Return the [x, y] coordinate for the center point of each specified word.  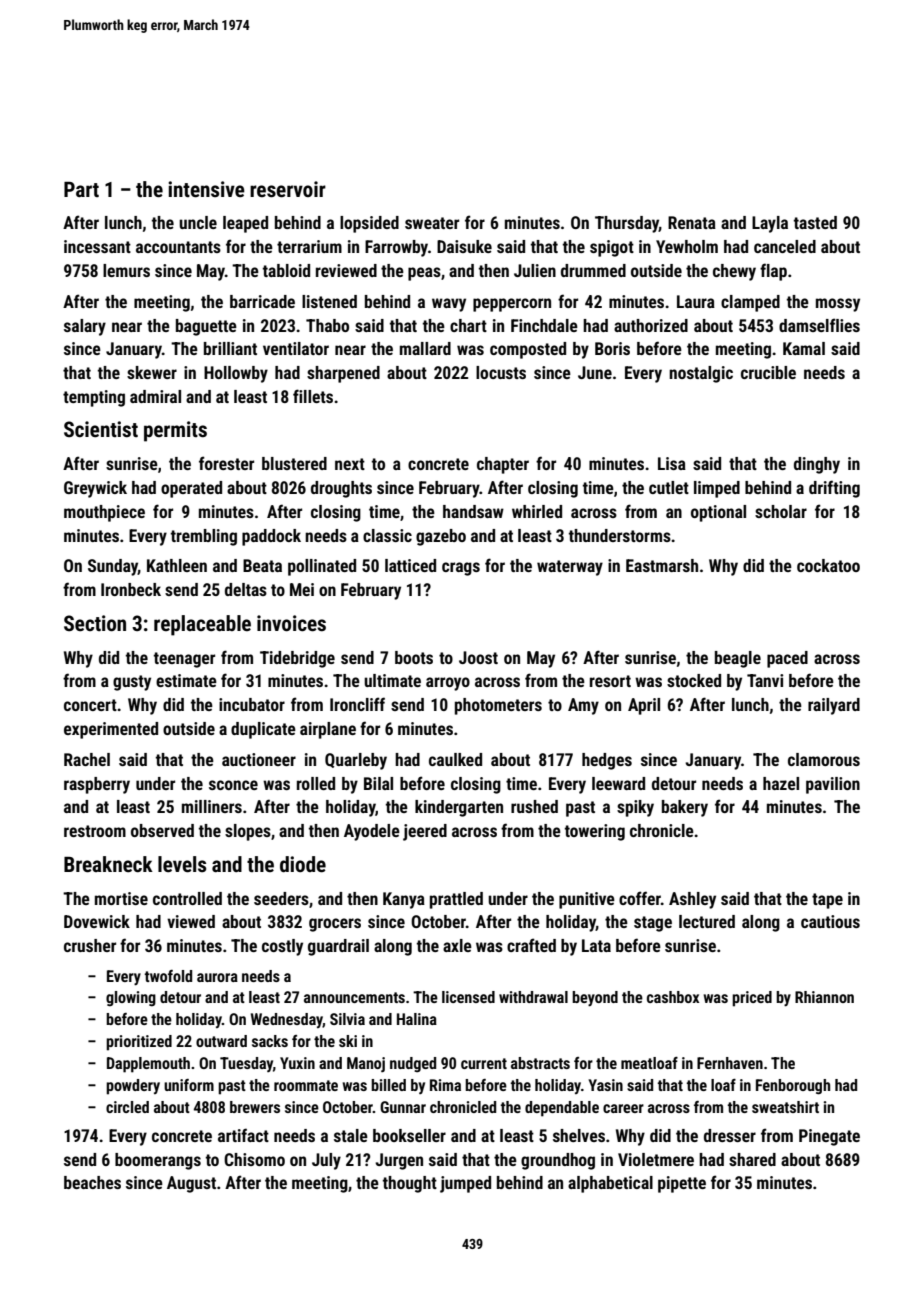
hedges [607, 761]
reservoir [288, 189]
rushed [534, 806]
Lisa [672, 463]
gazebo [441, 537]
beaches [92, 1182]
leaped [245, 224]
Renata [692, 222]
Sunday [113, 567]
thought [410, 1184]
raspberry [97, 785]
